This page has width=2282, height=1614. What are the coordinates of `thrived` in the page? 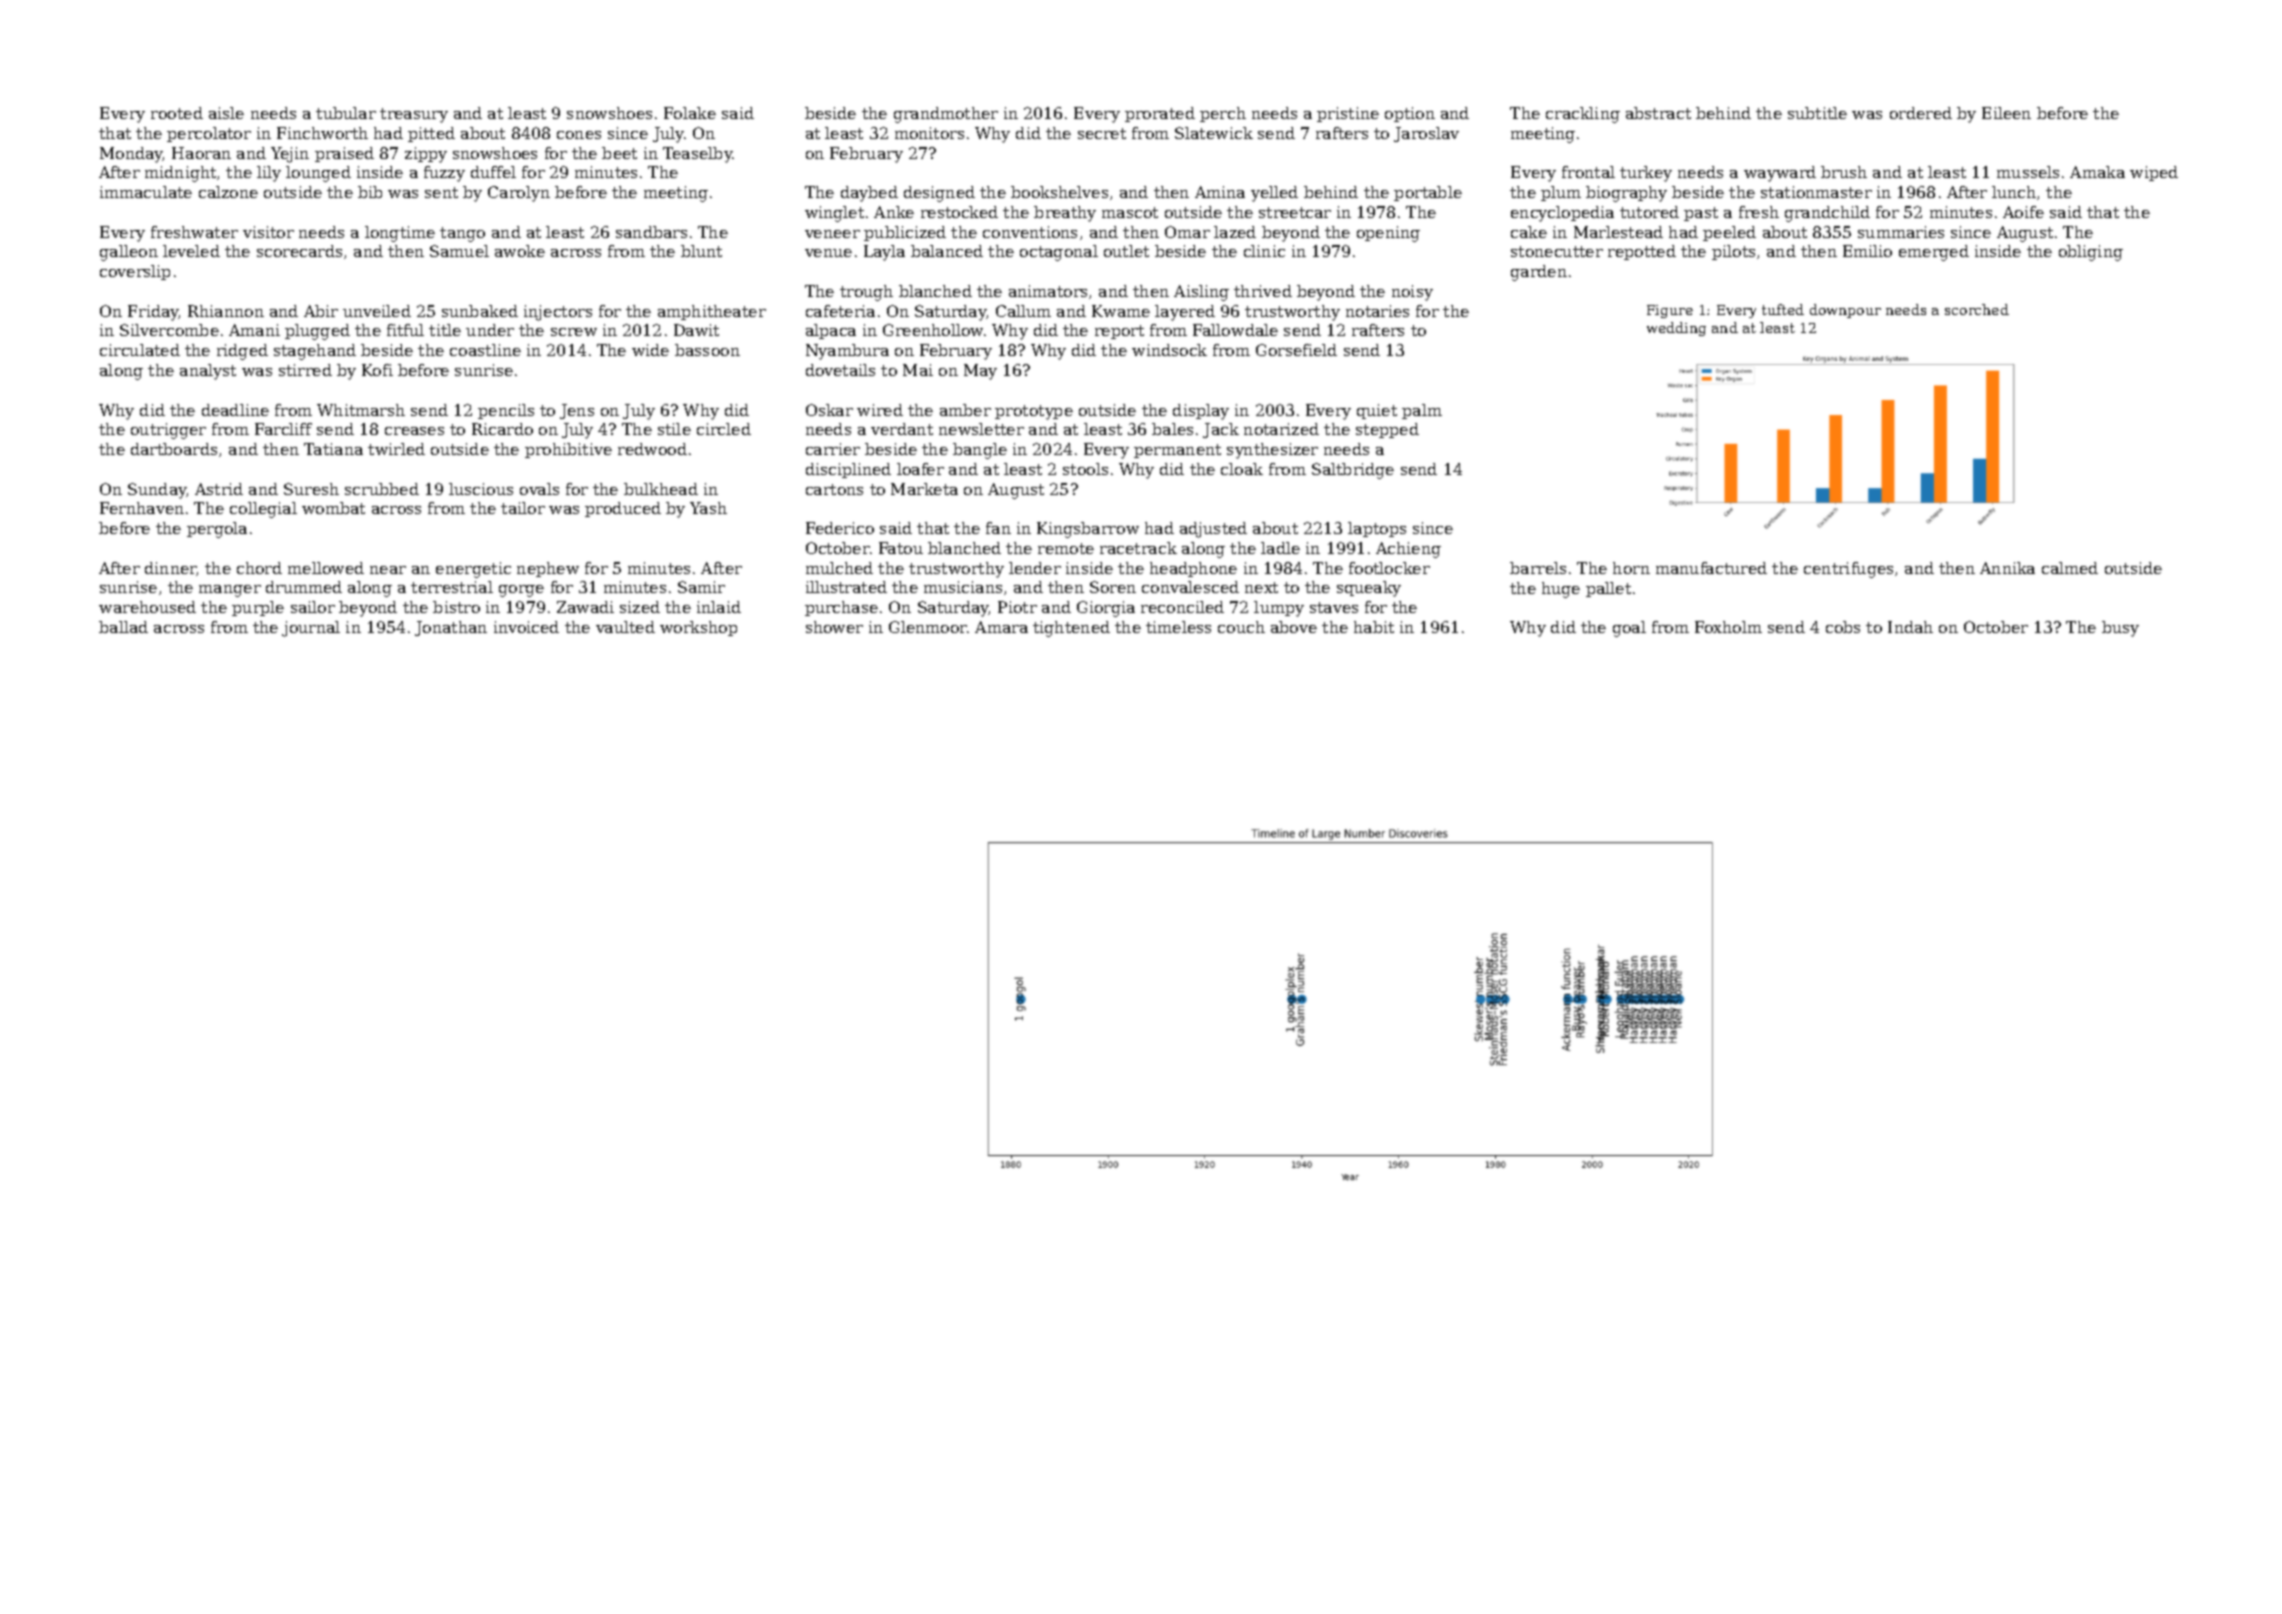 It's located at (1263, 291).
